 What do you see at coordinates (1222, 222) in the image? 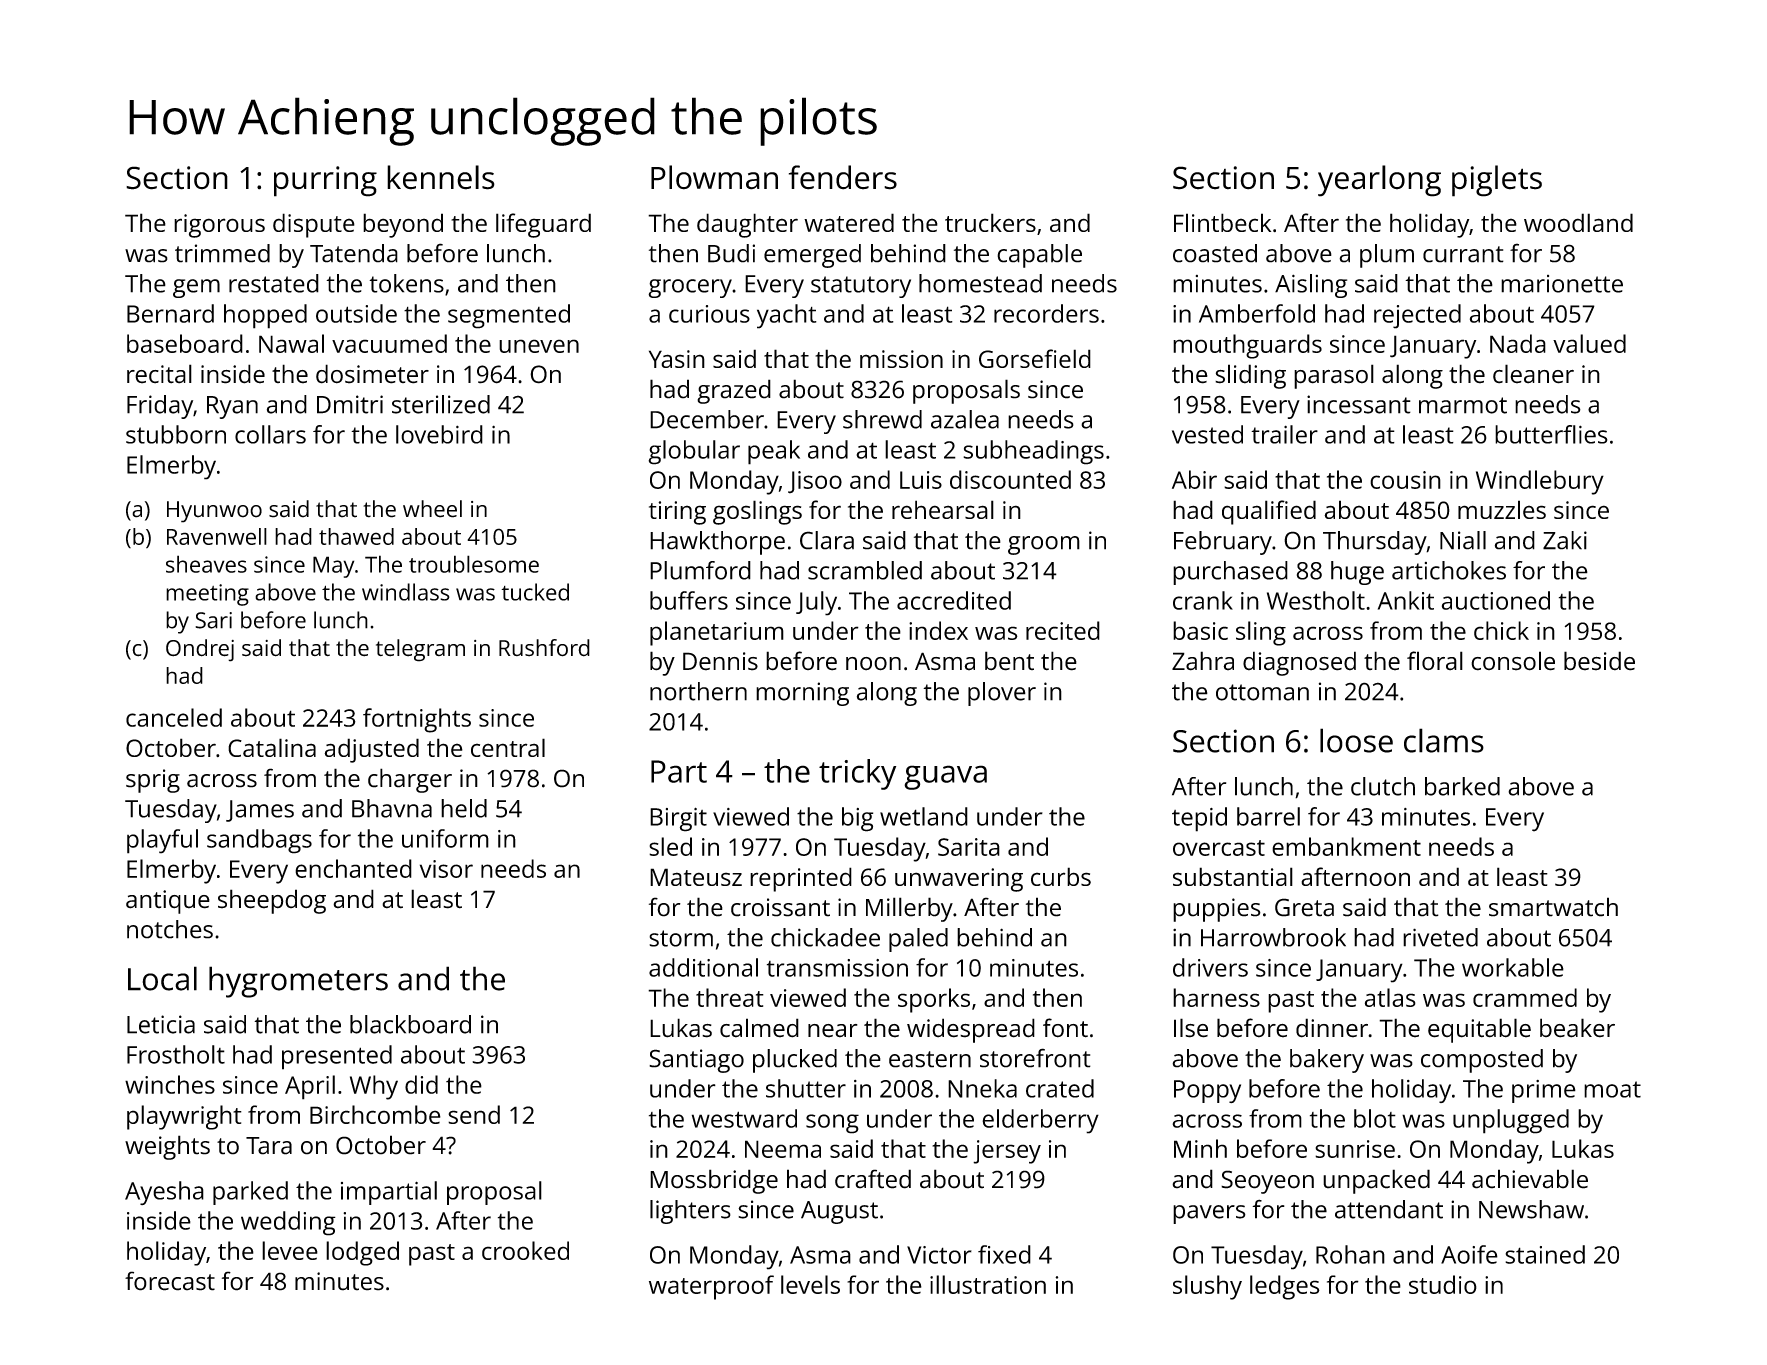
I see `Flintbeck` at bounding box center [1222, 222].
